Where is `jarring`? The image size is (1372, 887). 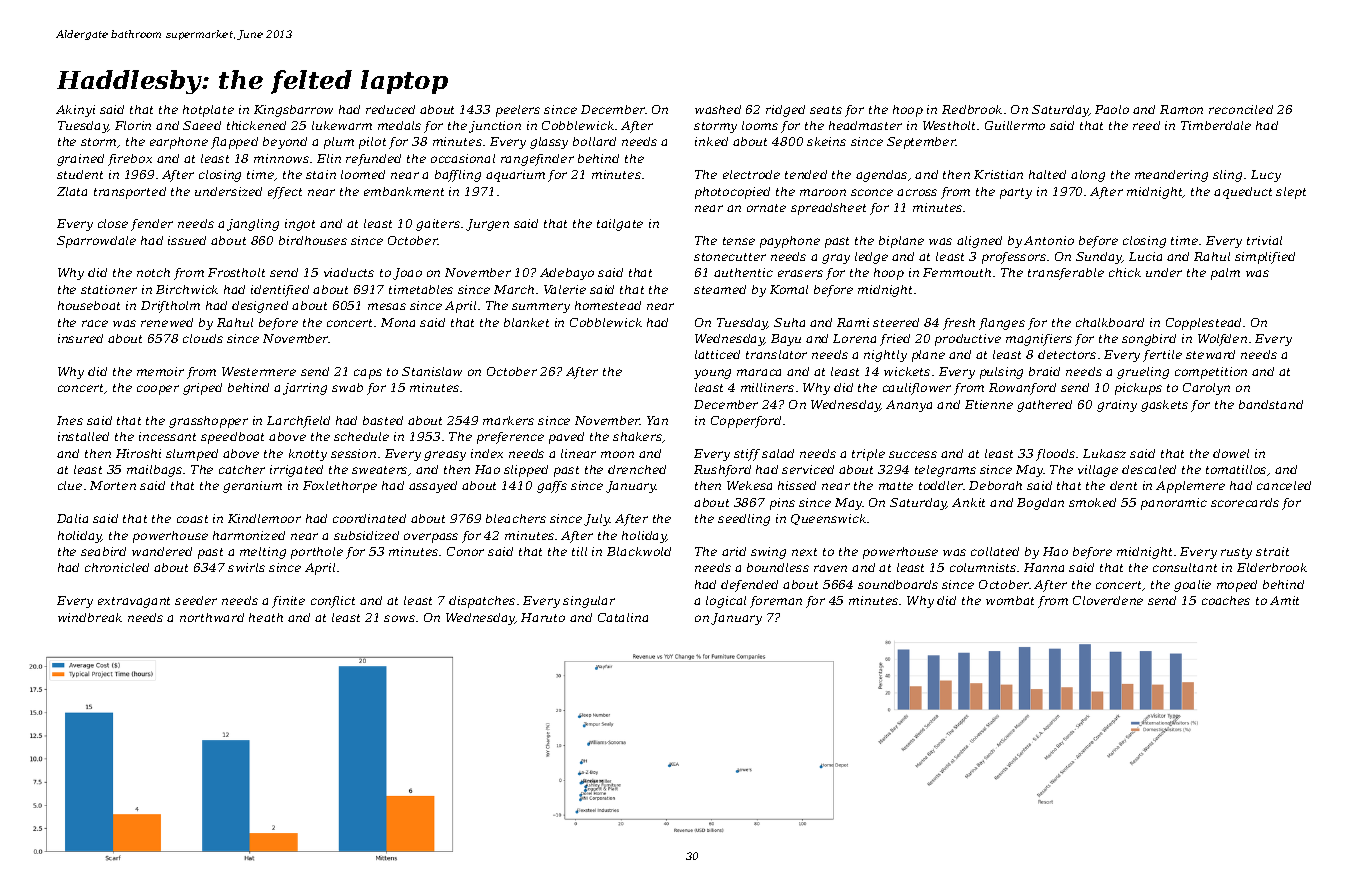
jarring is located at coordinates (305, 389).
